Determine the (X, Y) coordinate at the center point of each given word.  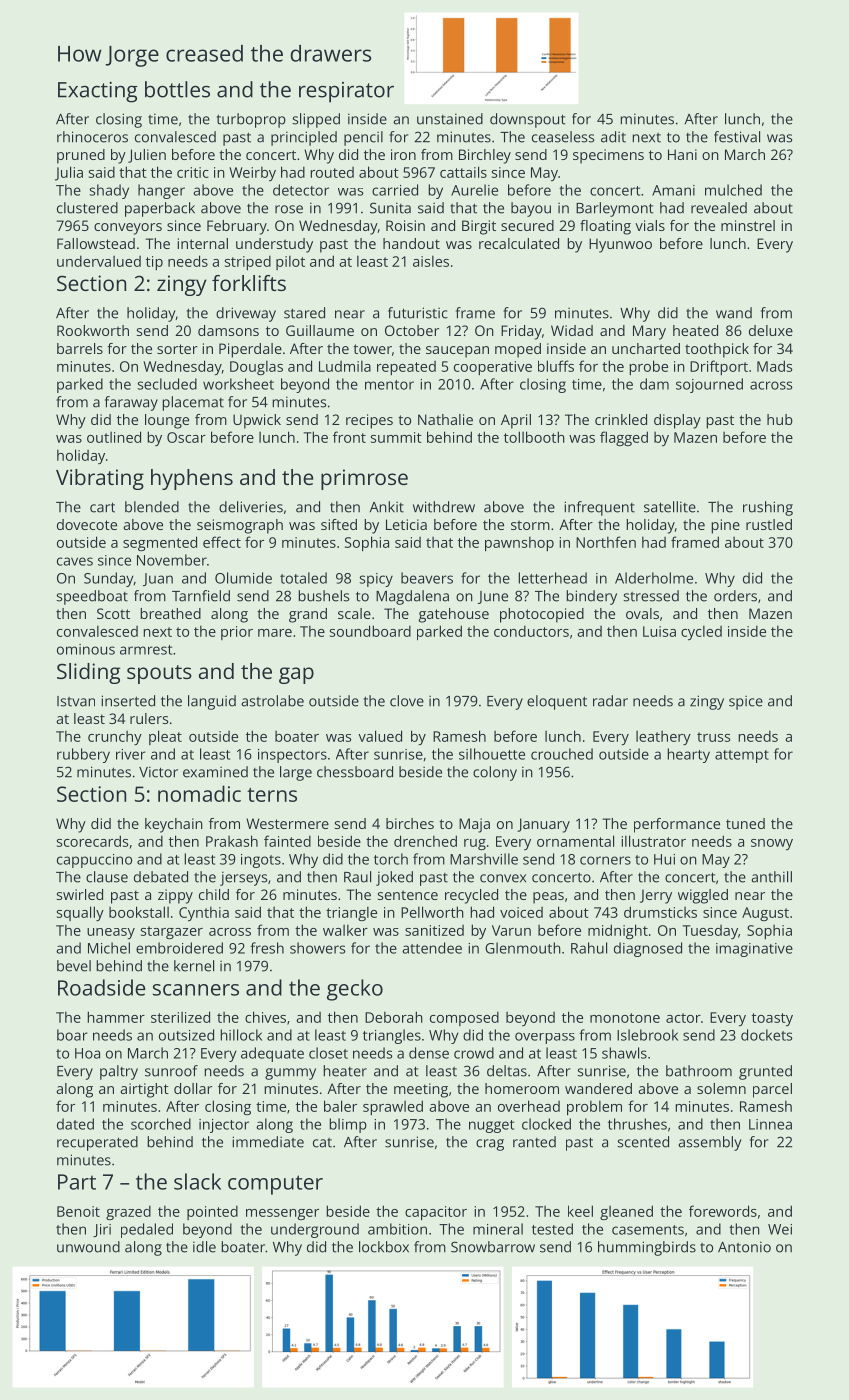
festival (737, 137)
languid (212, 702)
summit (396, 437)
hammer (116, 1017)
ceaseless (563, 137)
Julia (69, 173)
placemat (193, 403)
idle (204, 1247)
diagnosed (648, 949)
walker (345, 930)
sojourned (709, 385)
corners (605, 860)
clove (407, 701)
